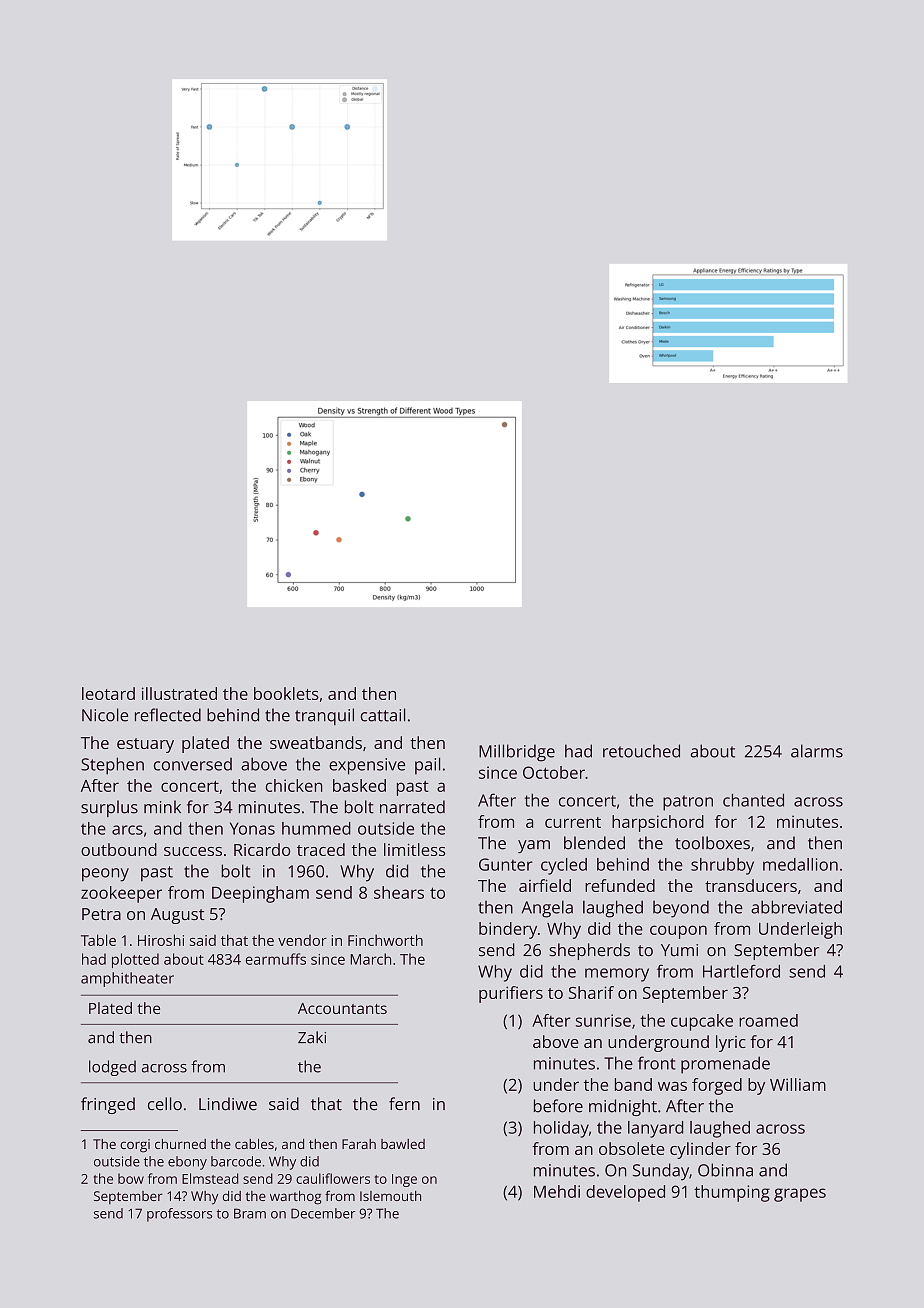 The image size is (924, 1308). I want to click on thumping, so click(732, 1193).
